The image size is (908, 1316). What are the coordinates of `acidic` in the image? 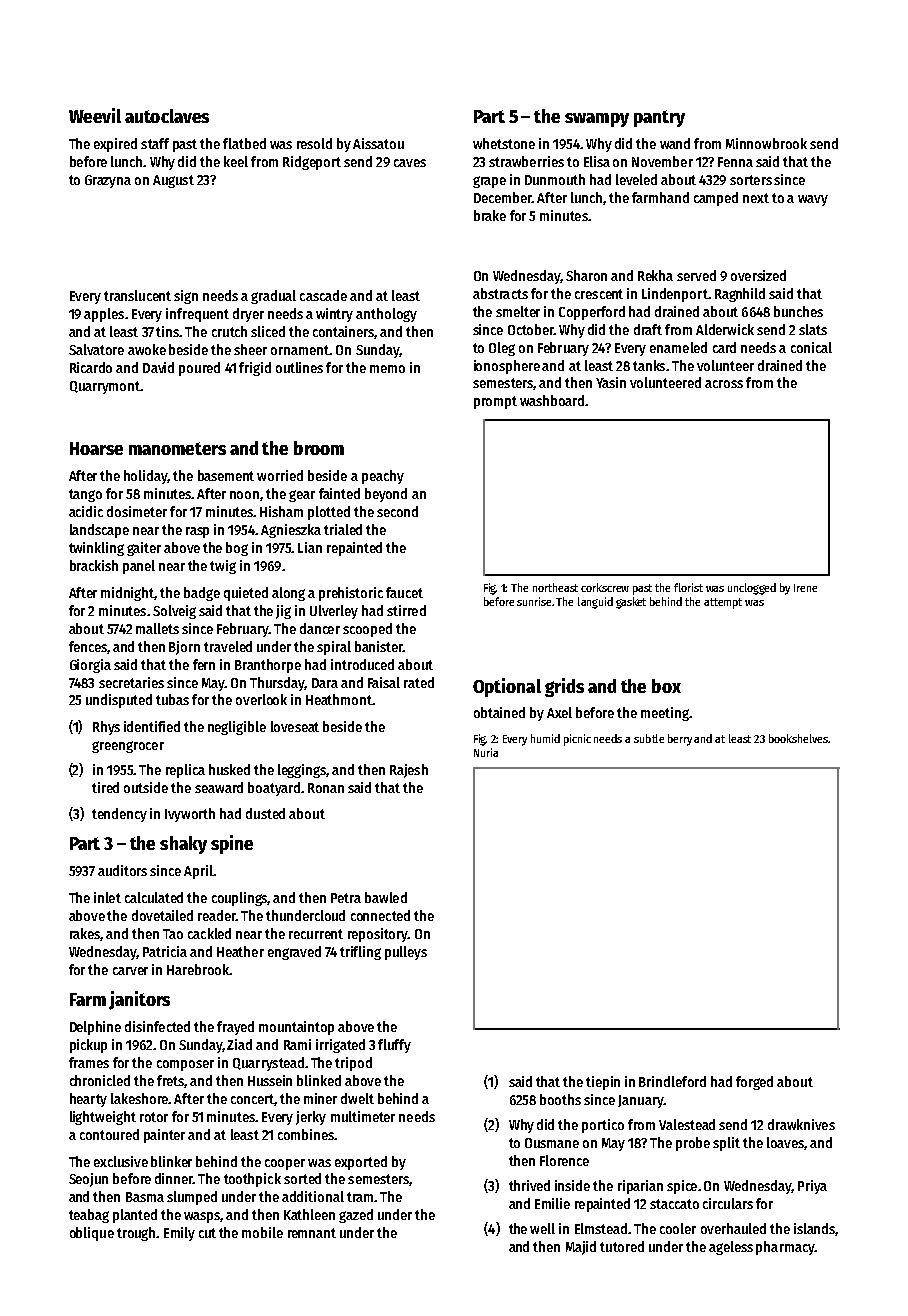 It's located at (86, 511).
